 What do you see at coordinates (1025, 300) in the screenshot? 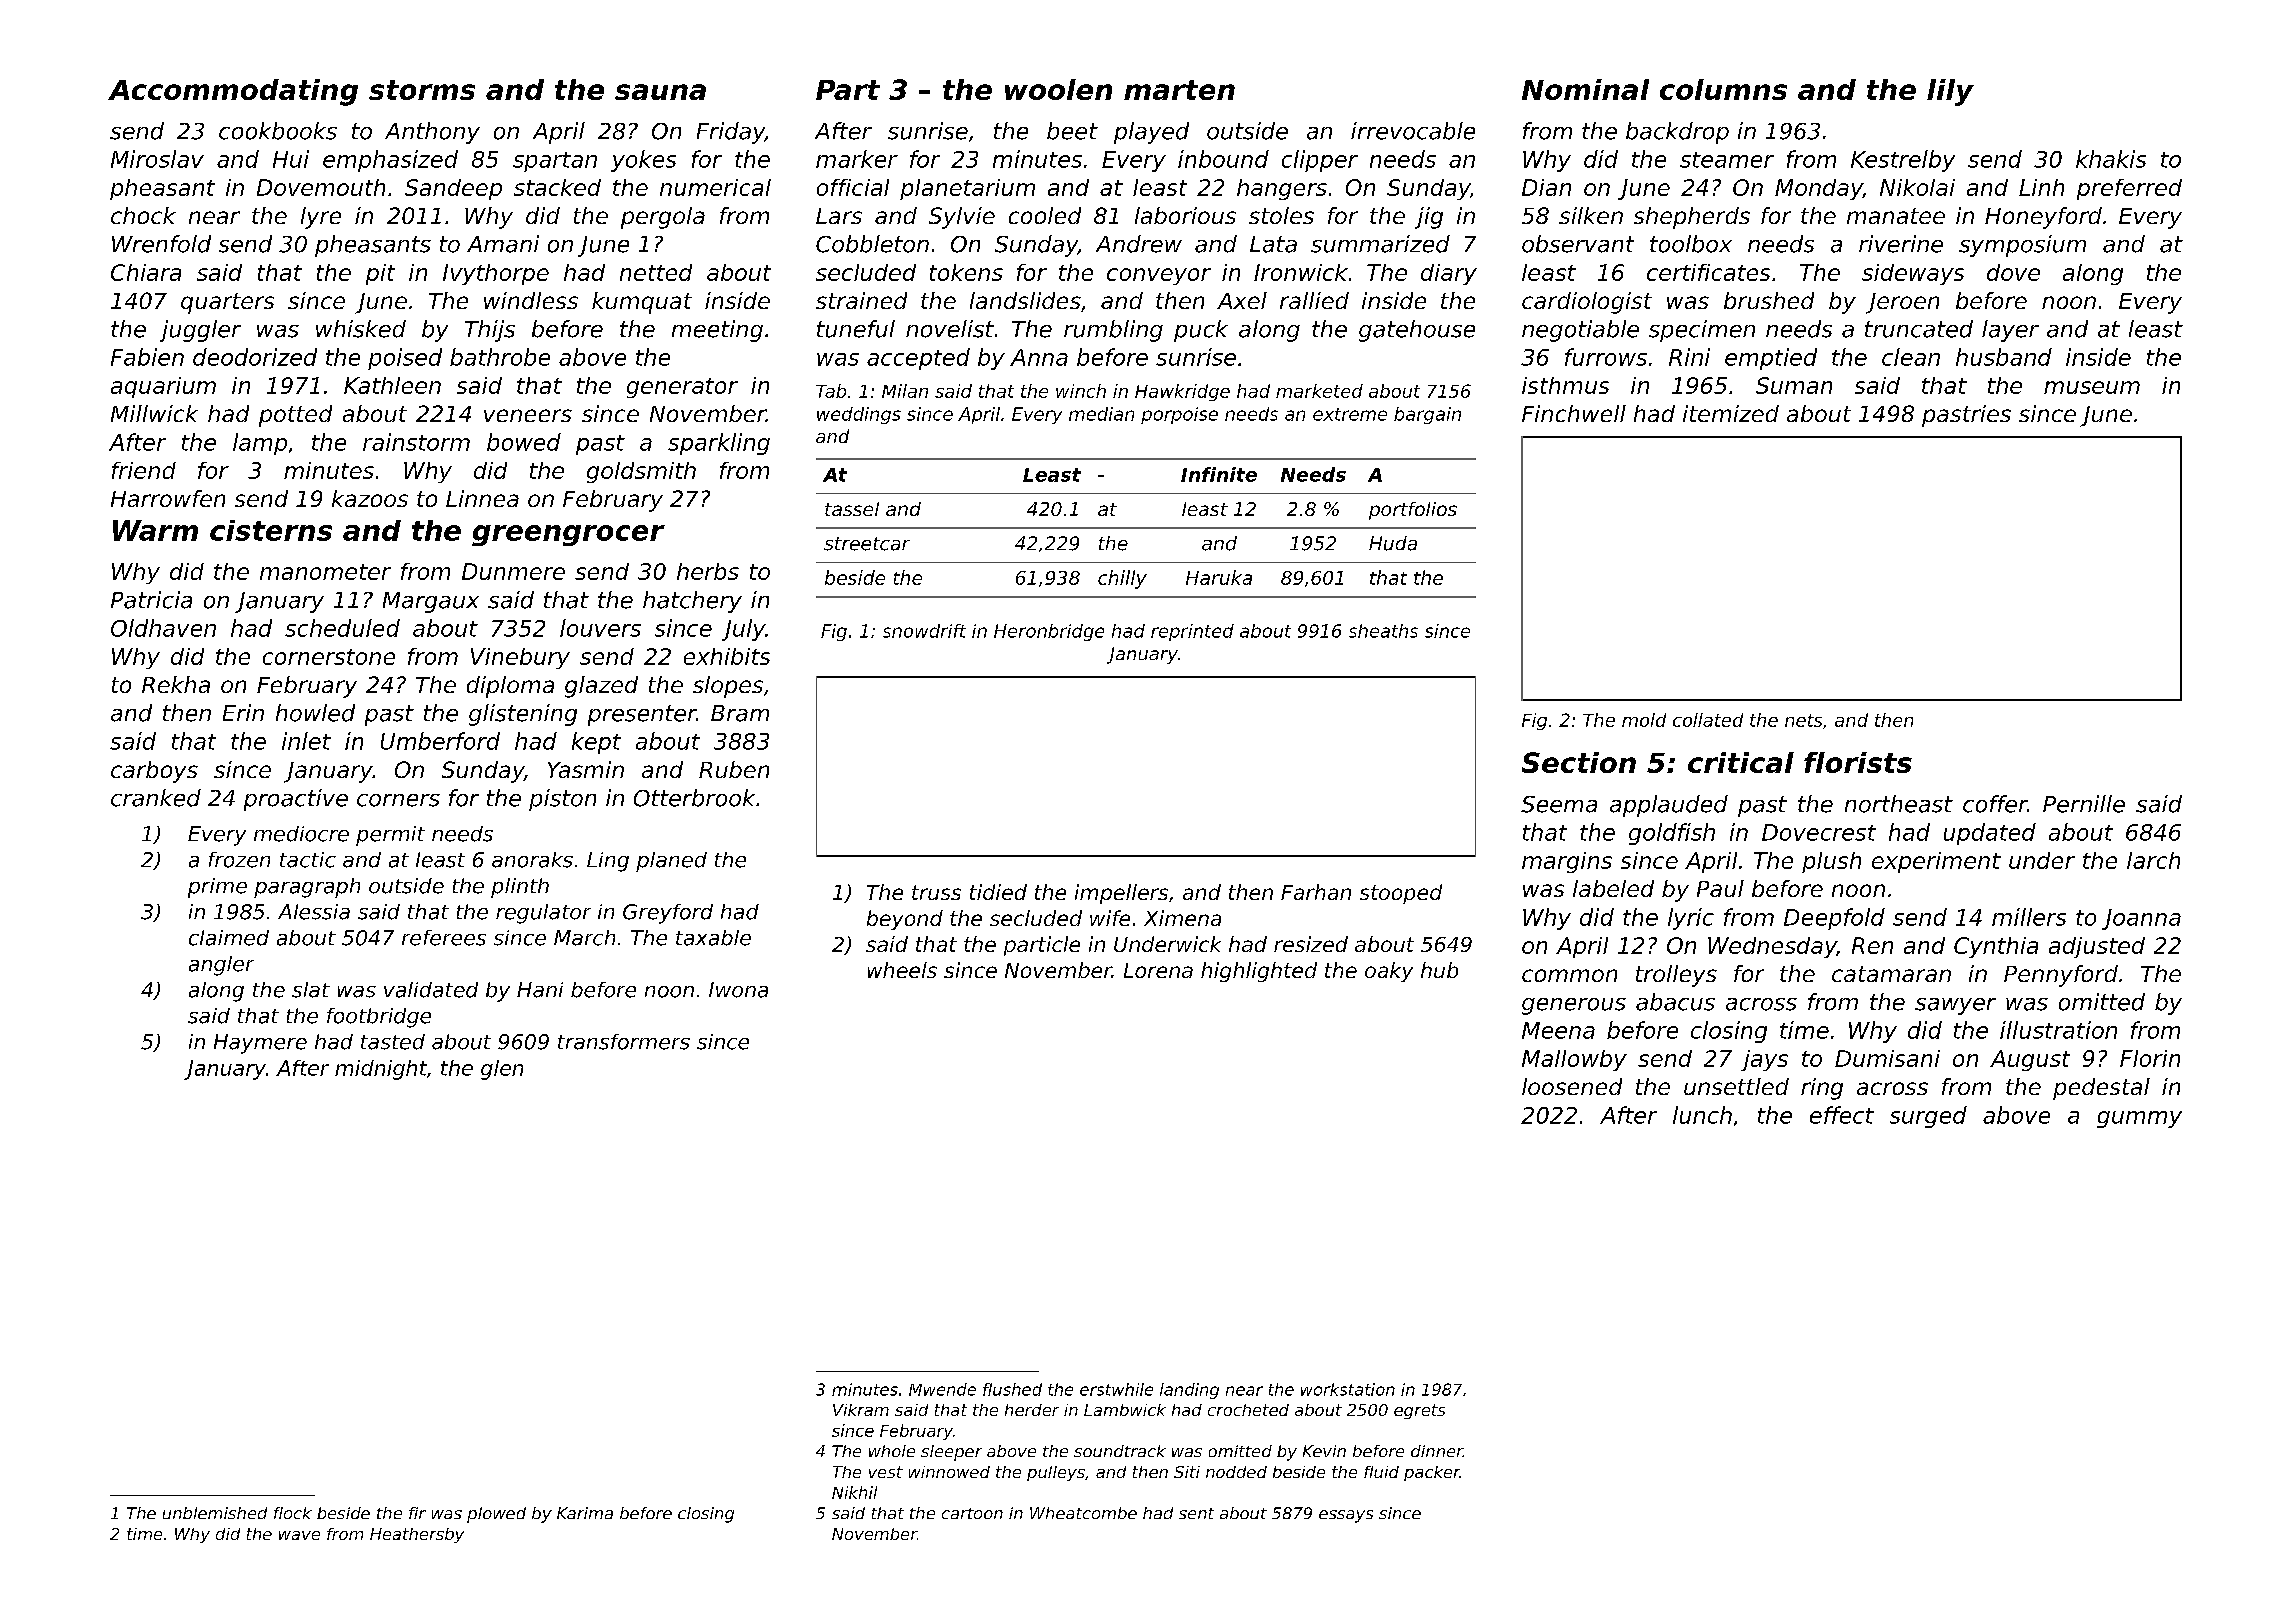
I see `landslides` at bounding box center [1025, 300].
